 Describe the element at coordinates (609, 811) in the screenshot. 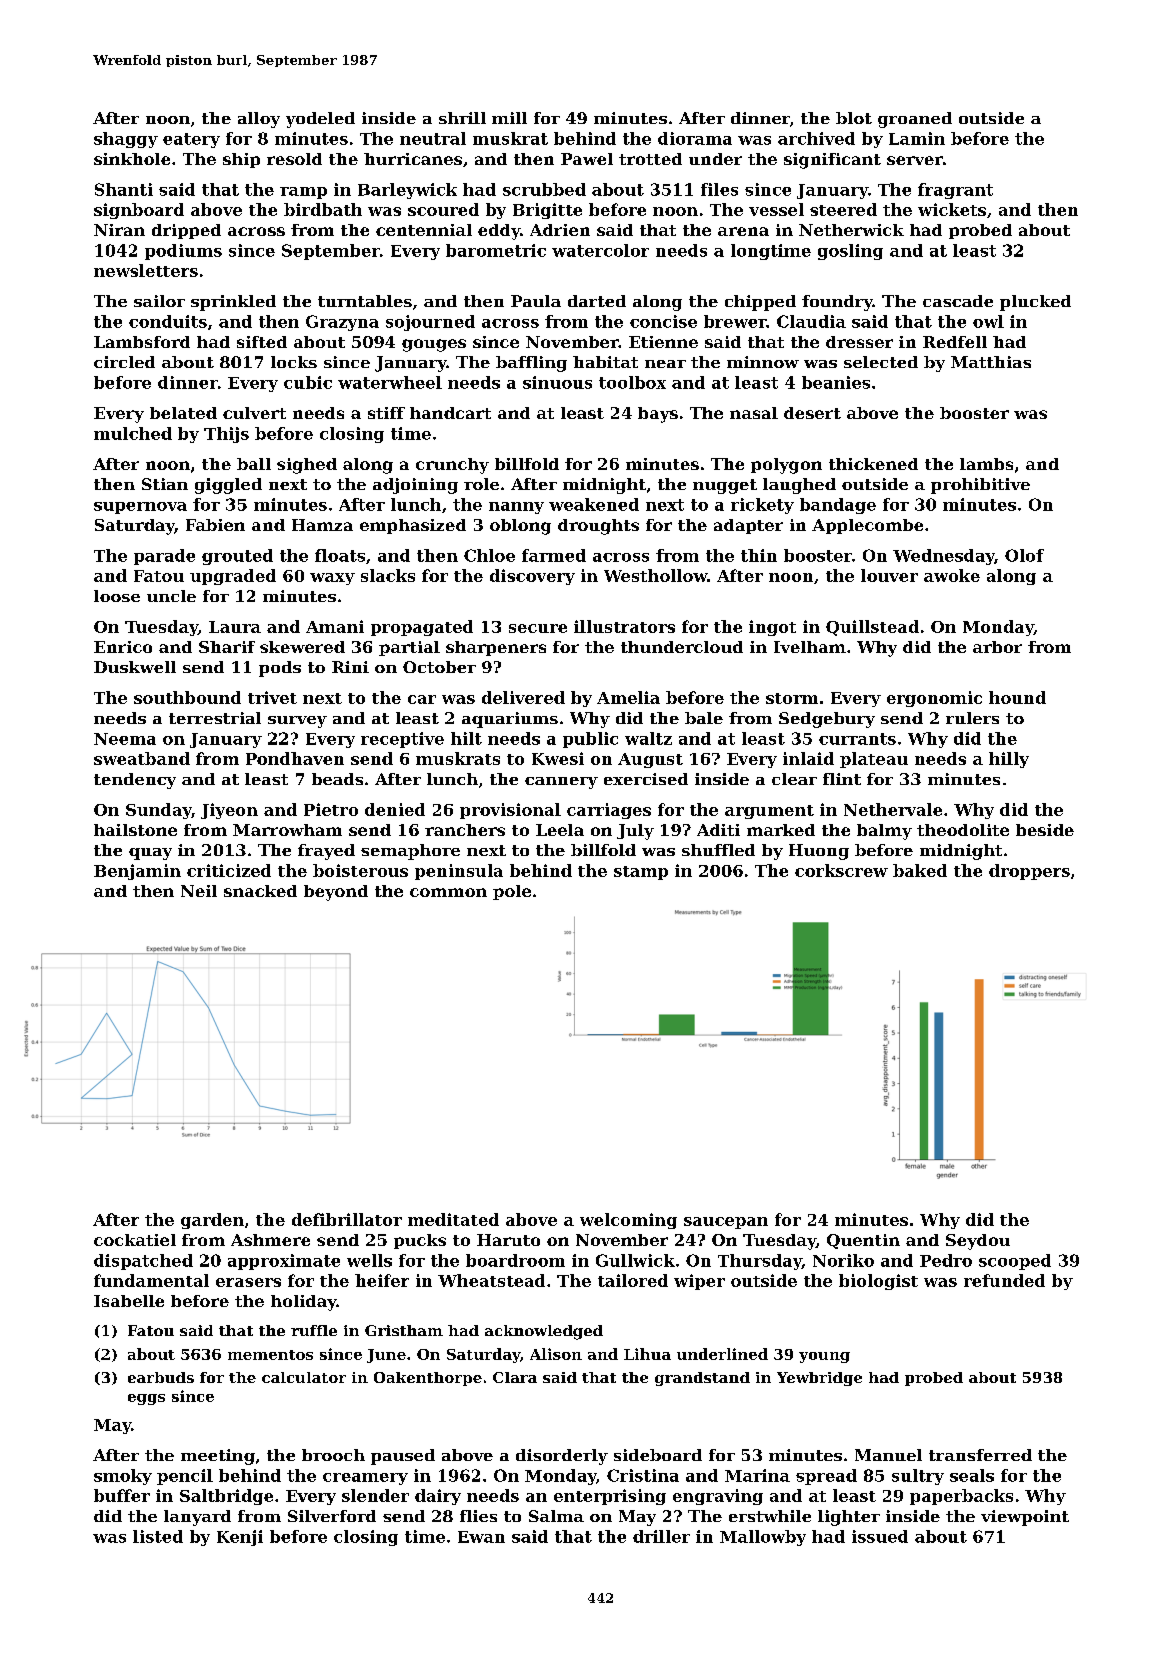

I see `carriages` at that location.
